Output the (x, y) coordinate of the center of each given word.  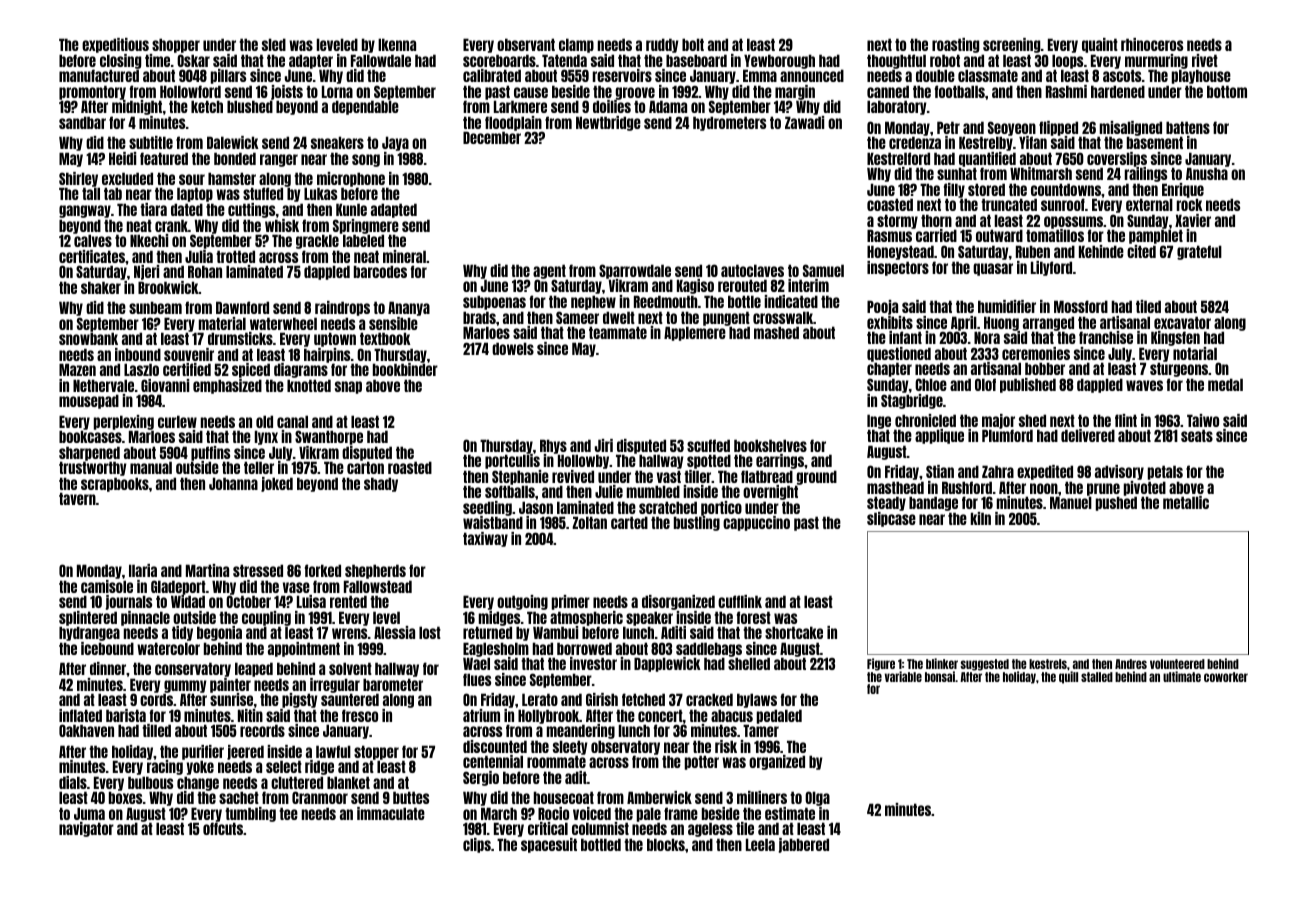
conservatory (193, 669)
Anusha (1207, 174)
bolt (693, 44)
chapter (889, 370)
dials (73, 782)
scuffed (708, 445)
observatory (625, 748)
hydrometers (729, 123)
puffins (210, 453)
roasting (955, 45)
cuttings (251, 210)
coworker (1226, 677)
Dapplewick (667, 664)
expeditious (115, 45)
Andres (1131, 664)
